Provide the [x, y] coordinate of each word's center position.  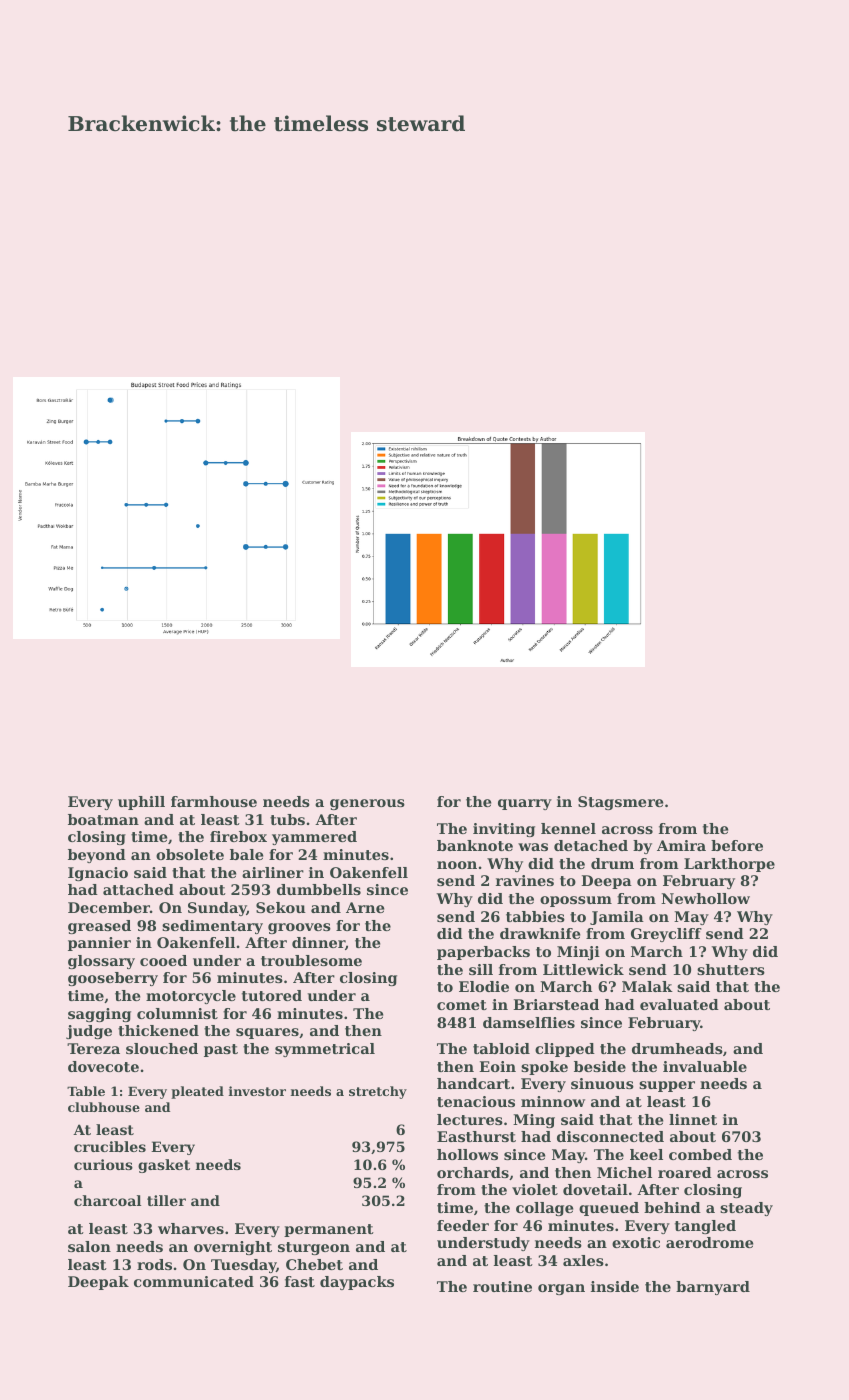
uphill [141, 803]
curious [103, 1164]
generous [367, 804]
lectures [470, 1119]
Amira [681, 845]
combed [700, 1154]
